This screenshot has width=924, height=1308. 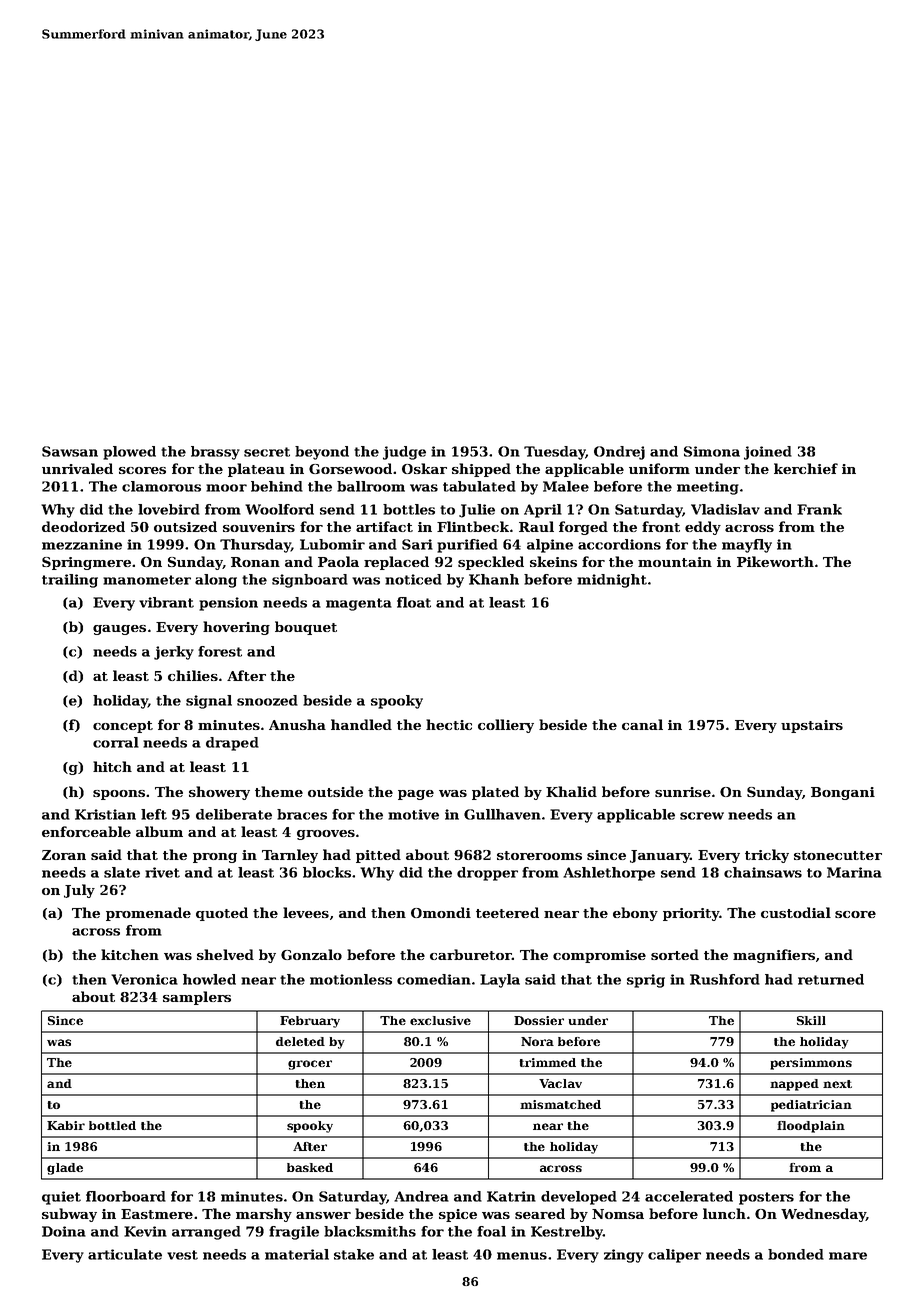 I want to click on compromise, so click(x=599, y=956).
